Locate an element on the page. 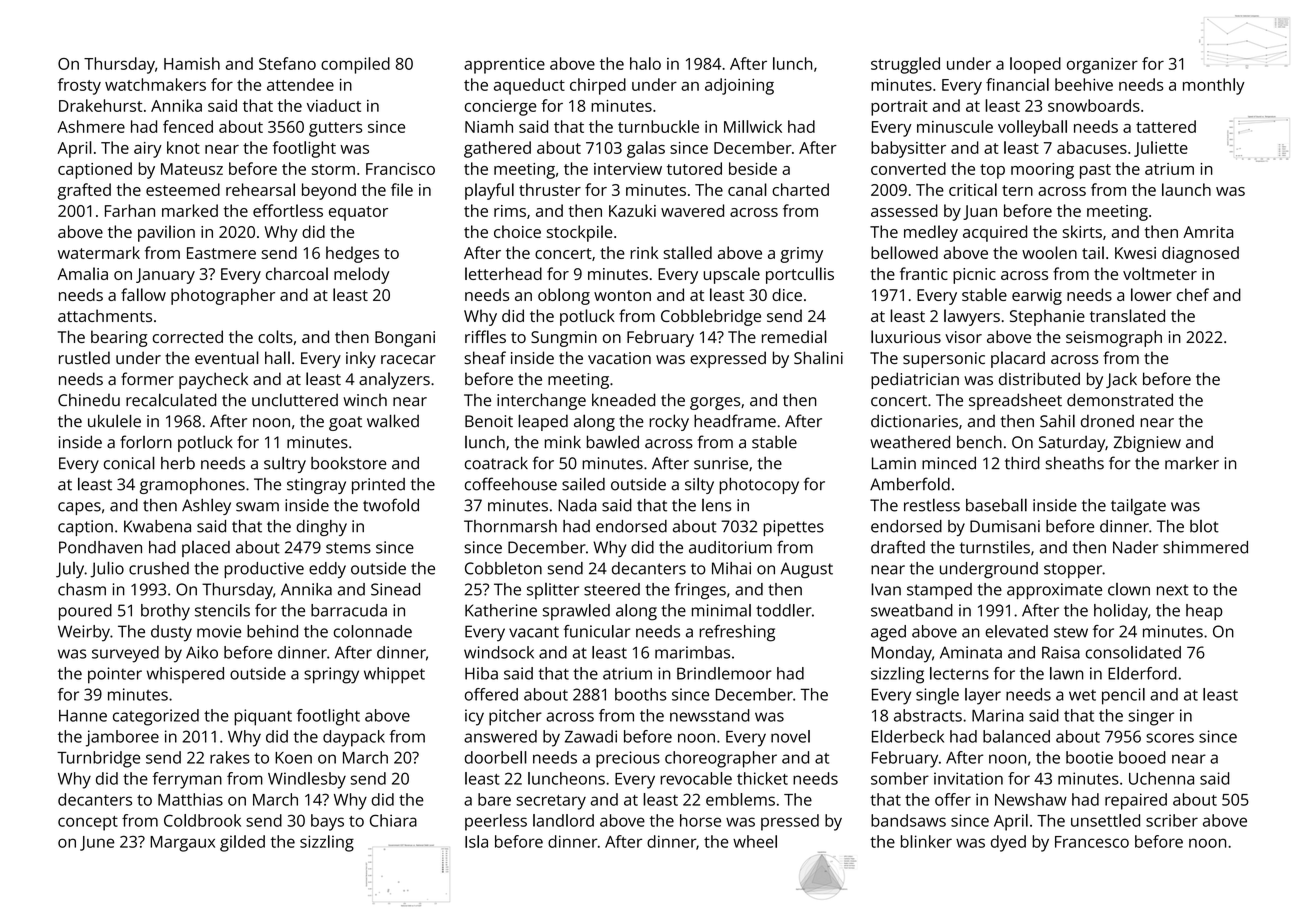  Margaux is located at coordinates (182, 844).
